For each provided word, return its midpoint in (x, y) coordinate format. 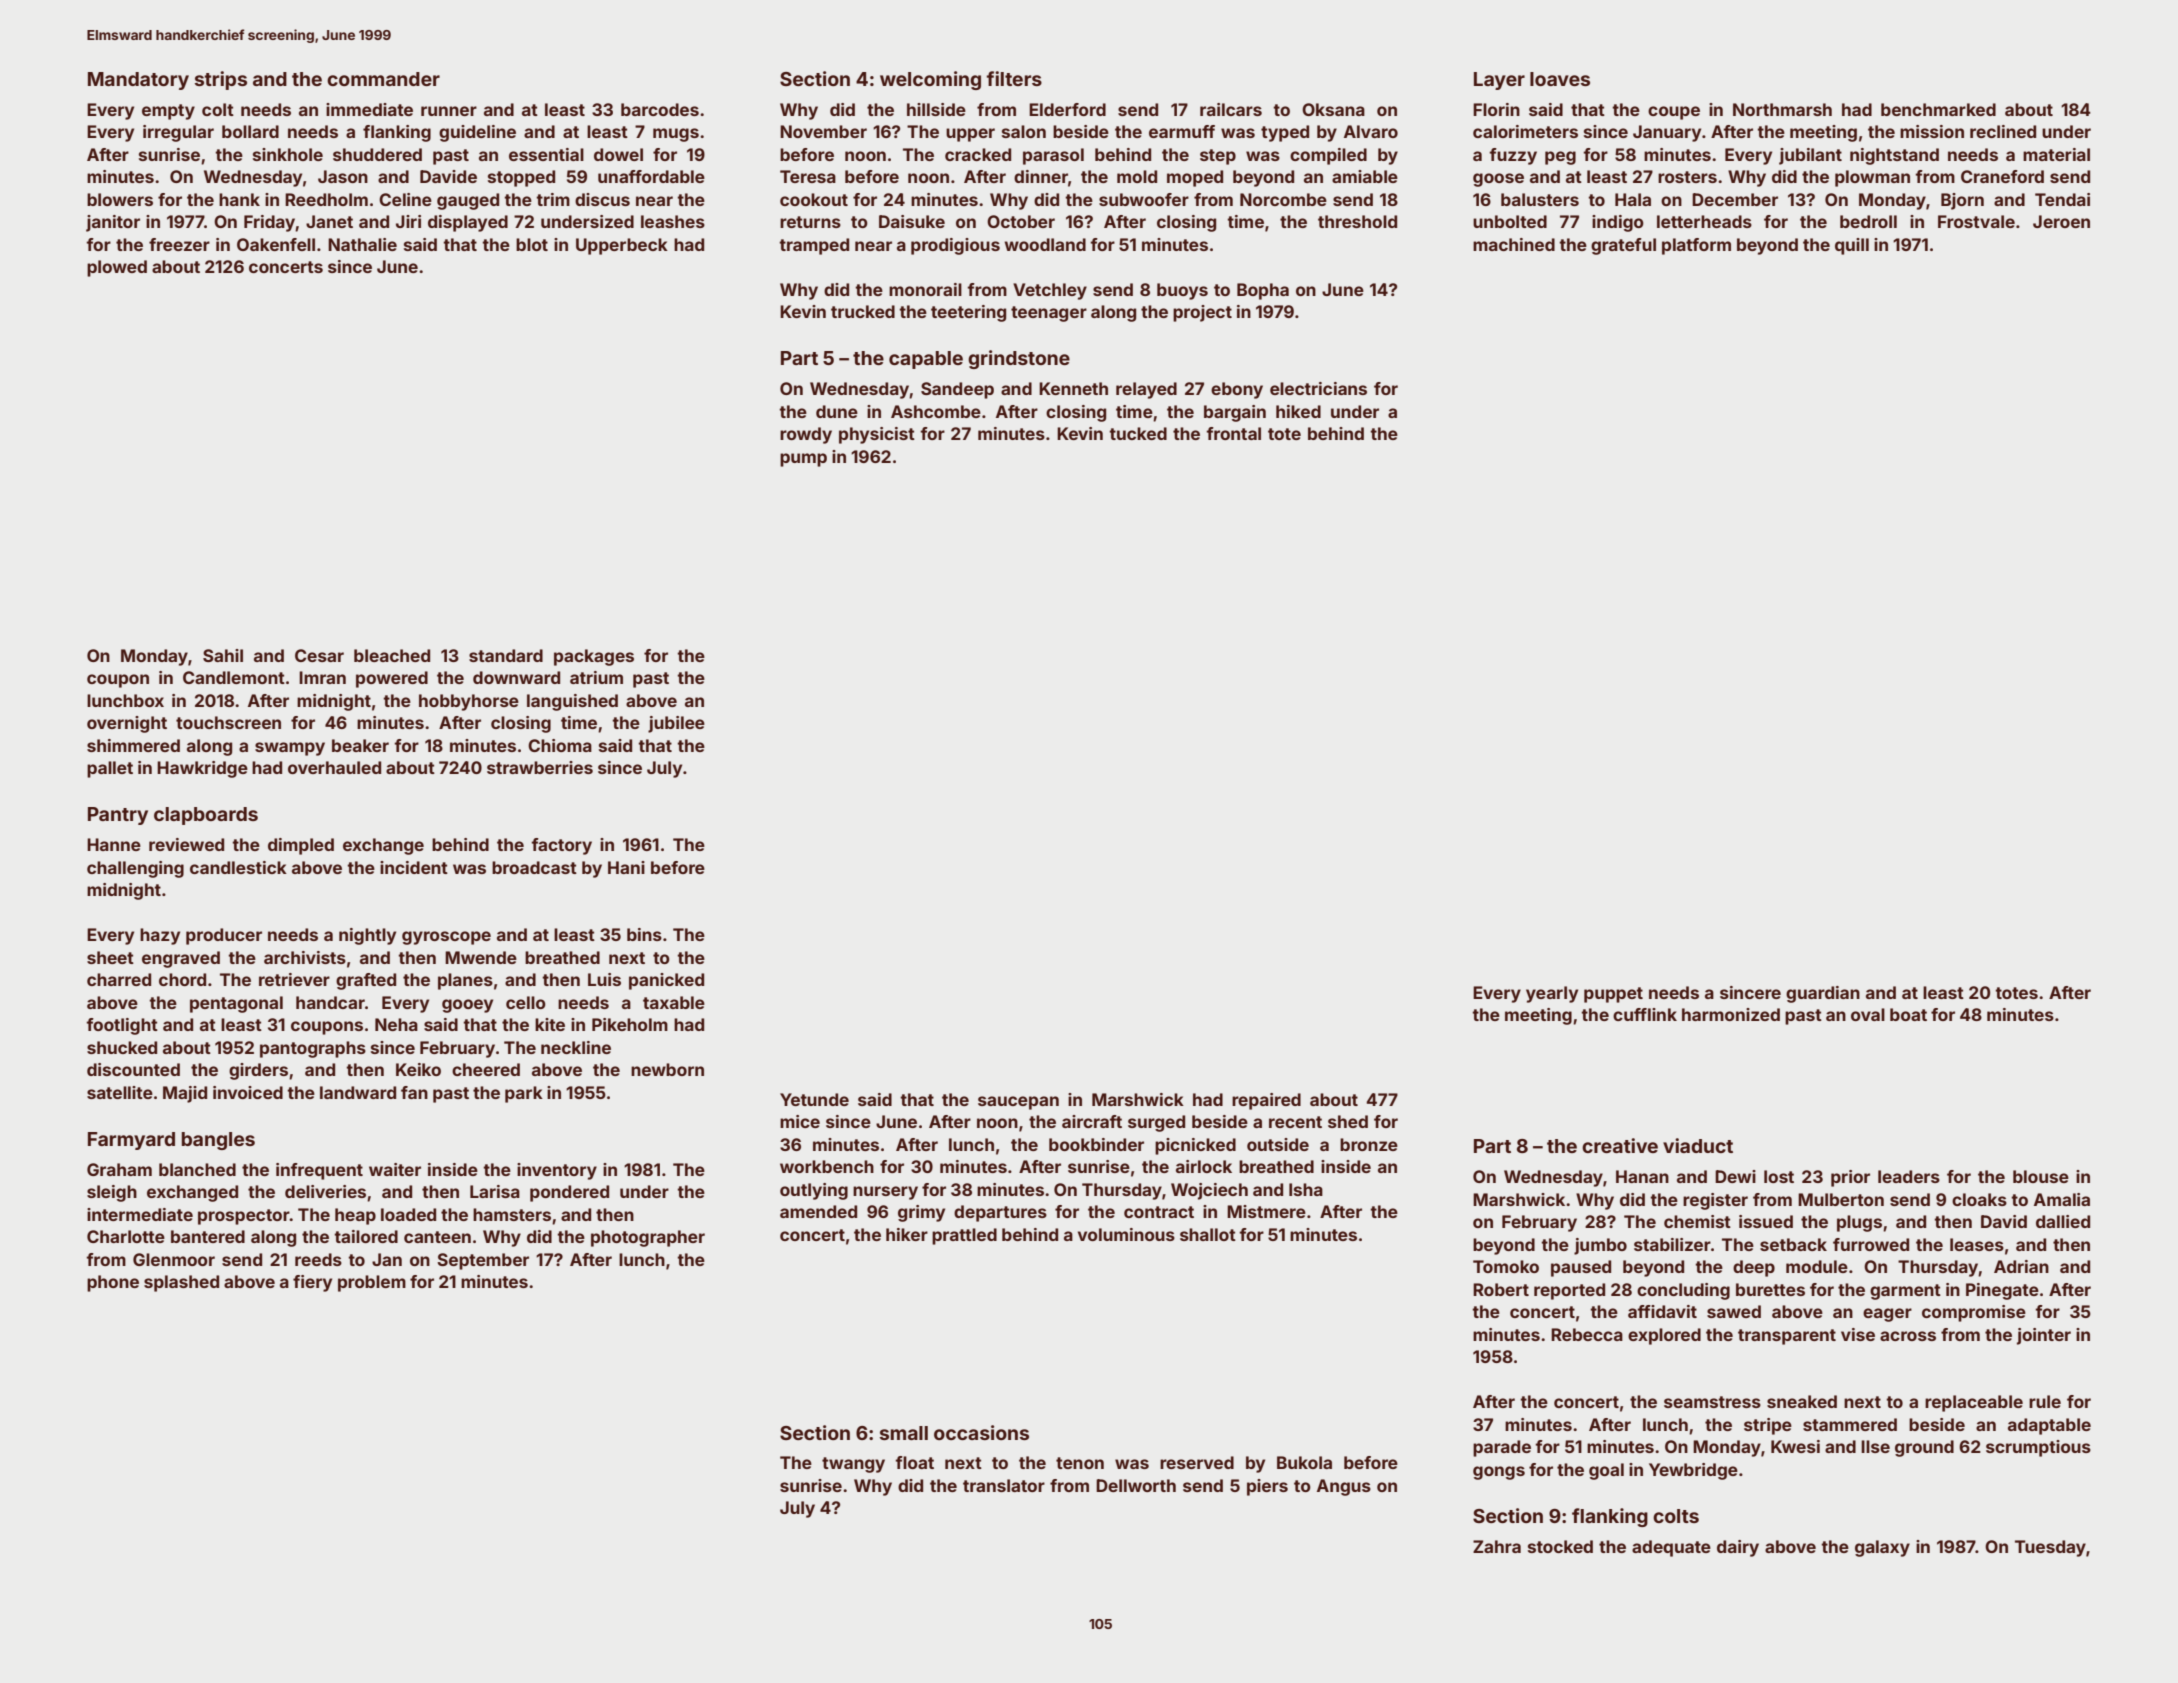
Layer (1499, 81)
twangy (853, 1465)
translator (1004, 1485)
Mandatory (138, 81)
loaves (1560, 79)
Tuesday (2050, 1548)
